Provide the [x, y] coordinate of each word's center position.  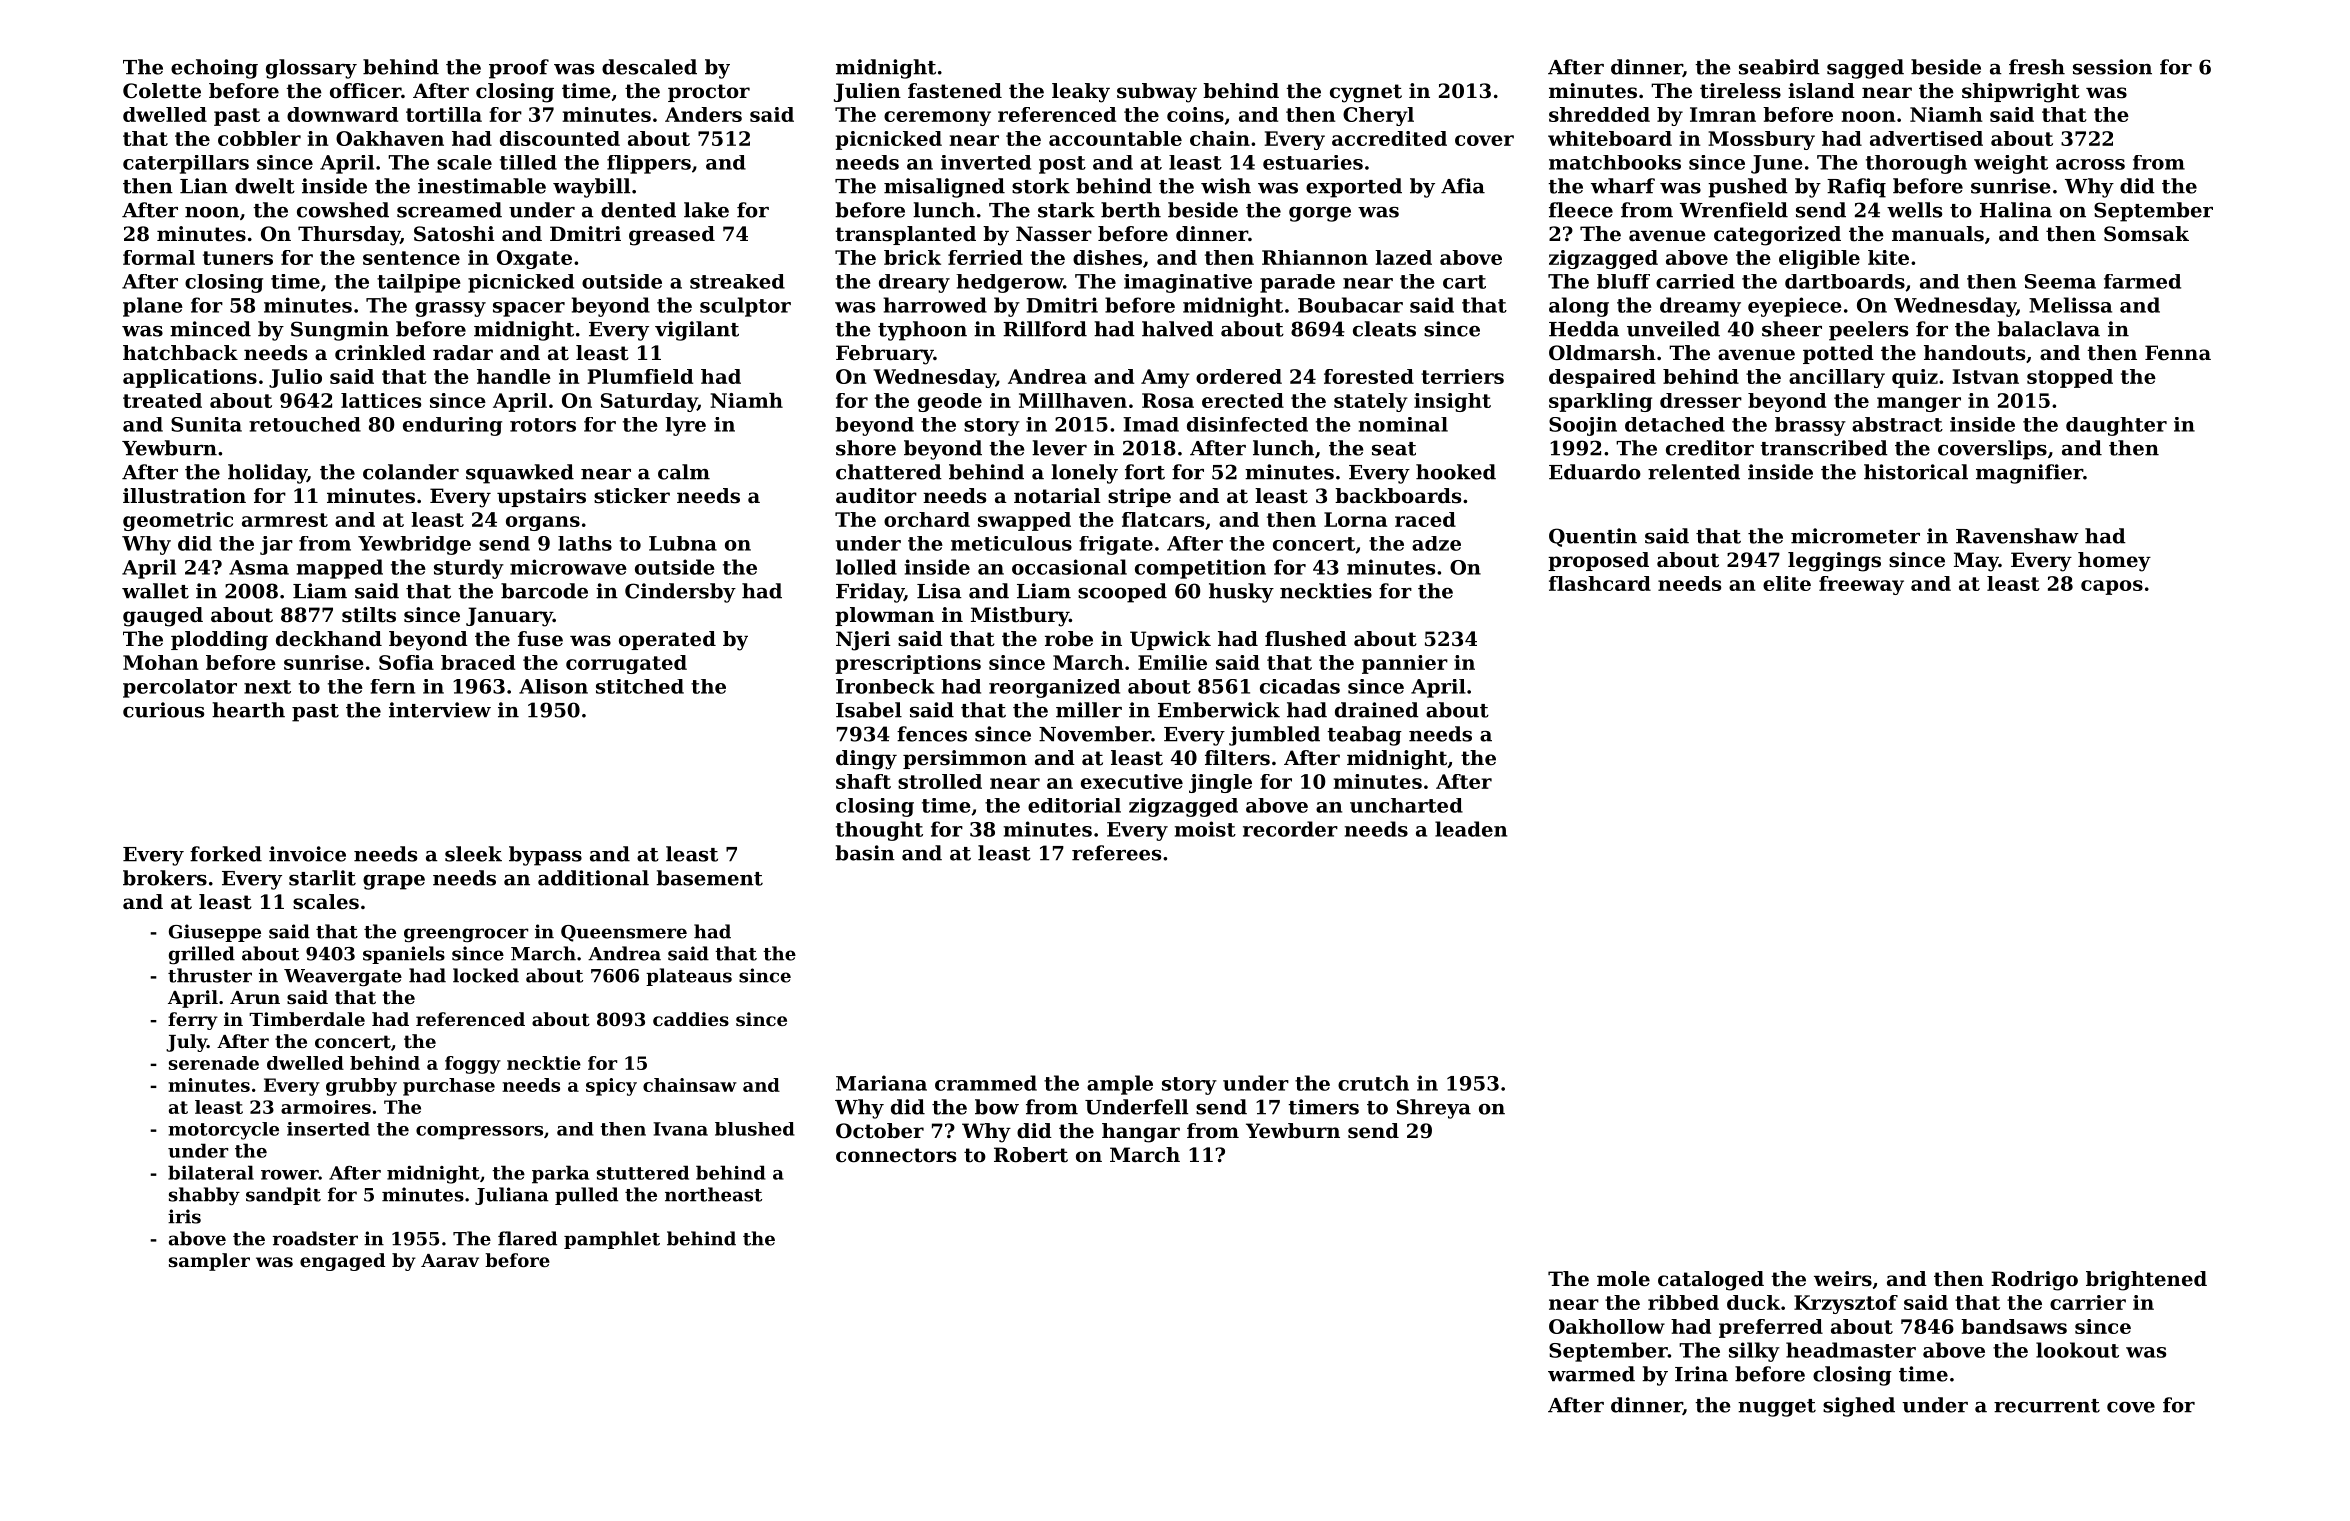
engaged [342, 1262]
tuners [238, 258]
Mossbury [1761, 140]
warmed [1591, 1374]
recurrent [2047, 1406]
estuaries [1313, 162]
